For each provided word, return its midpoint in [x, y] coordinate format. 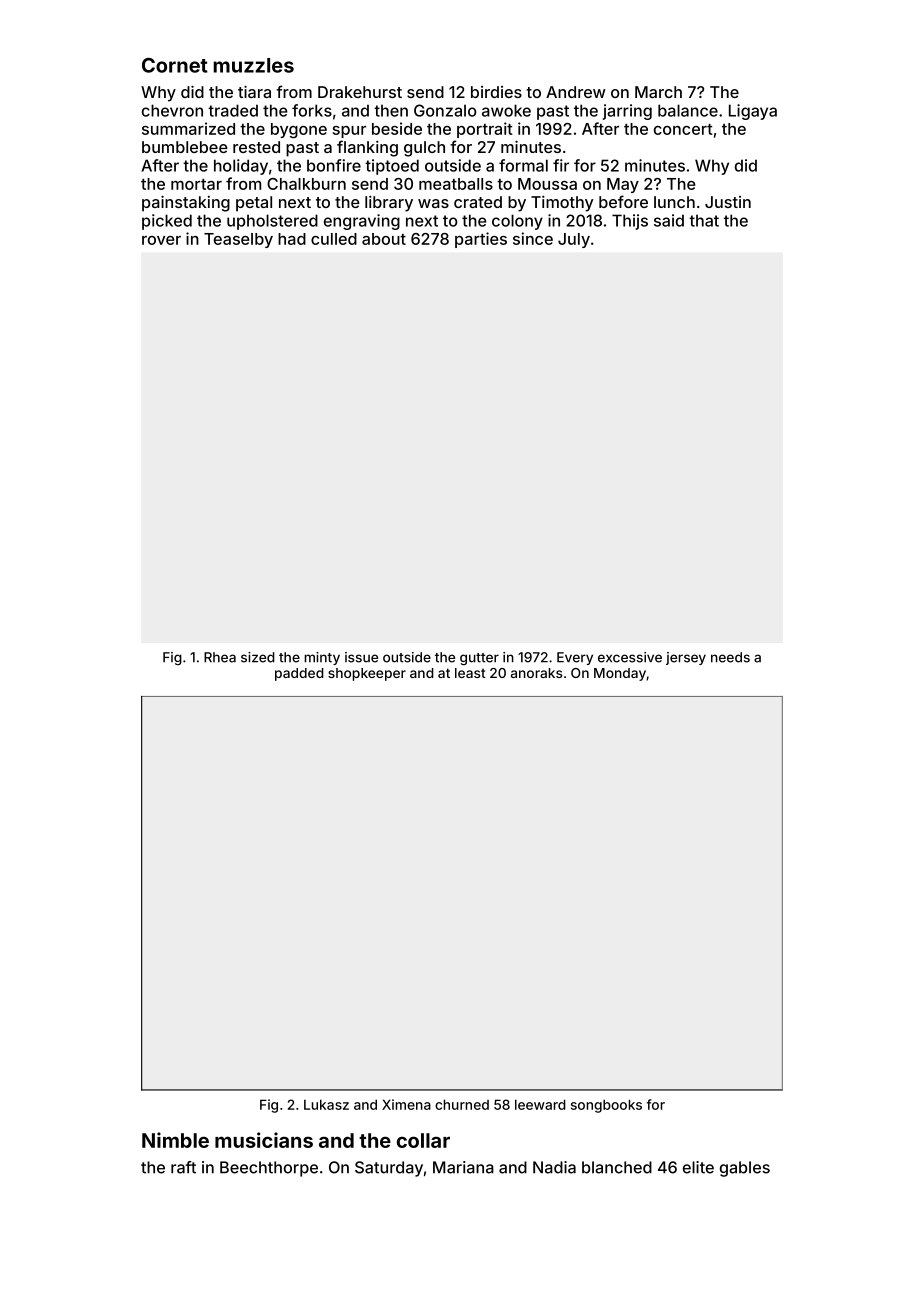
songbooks [606, 1106]
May [623, 185]
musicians [264, 1140]
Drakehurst [360, 92]
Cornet [175, 65]
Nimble [175, 1140]
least [470, 673]
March [658, 92]
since [533, 238]
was [433, 203]
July [574, 240]
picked [167, 222]
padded [299, 674]
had [292, 239]
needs [730, 657]
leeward [540, 1104]
